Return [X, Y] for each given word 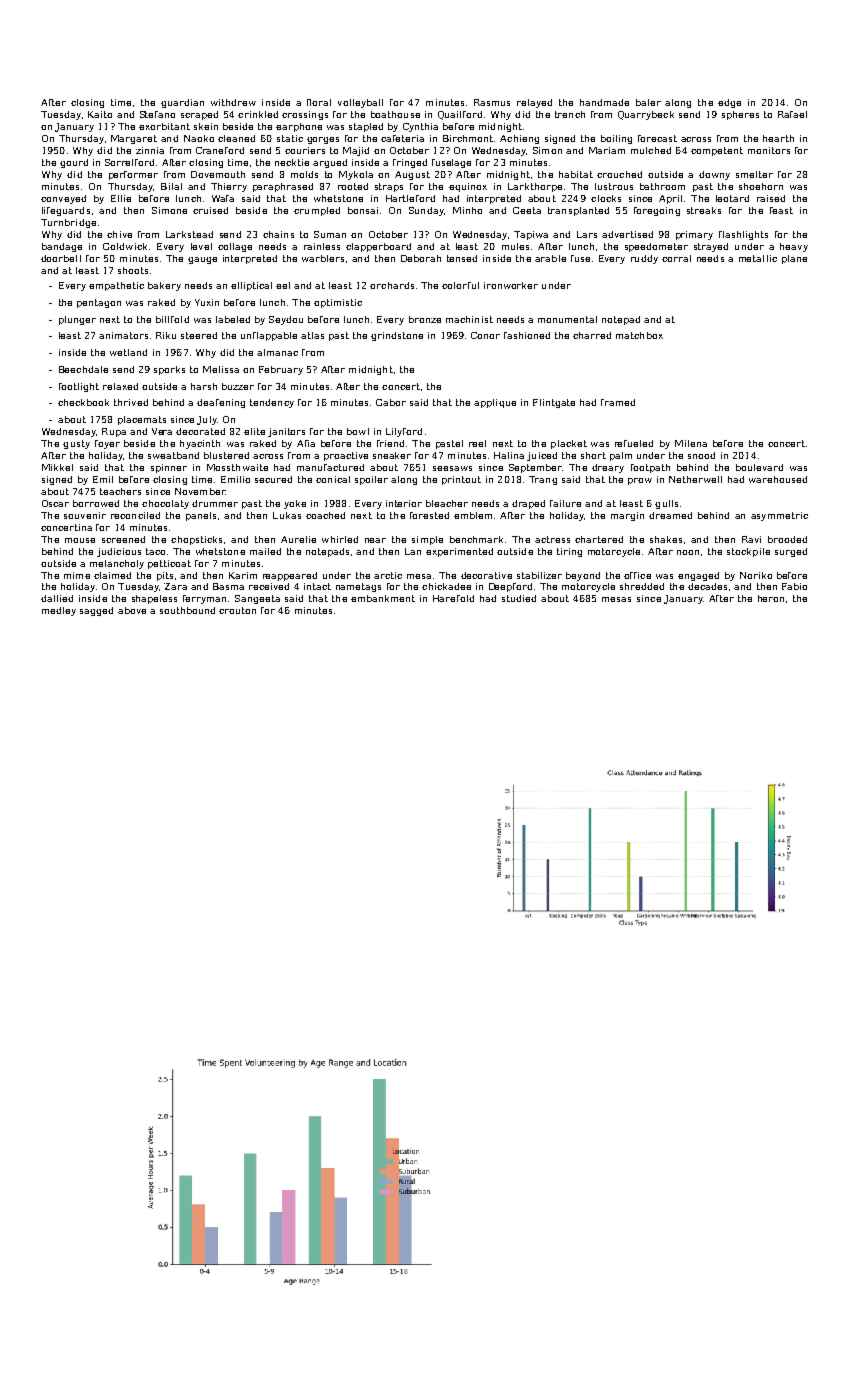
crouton [237, 610]
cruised [210, 210]
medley [59, 611]
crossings [305, 115]
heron [771, 598]
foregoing [657, 211]
